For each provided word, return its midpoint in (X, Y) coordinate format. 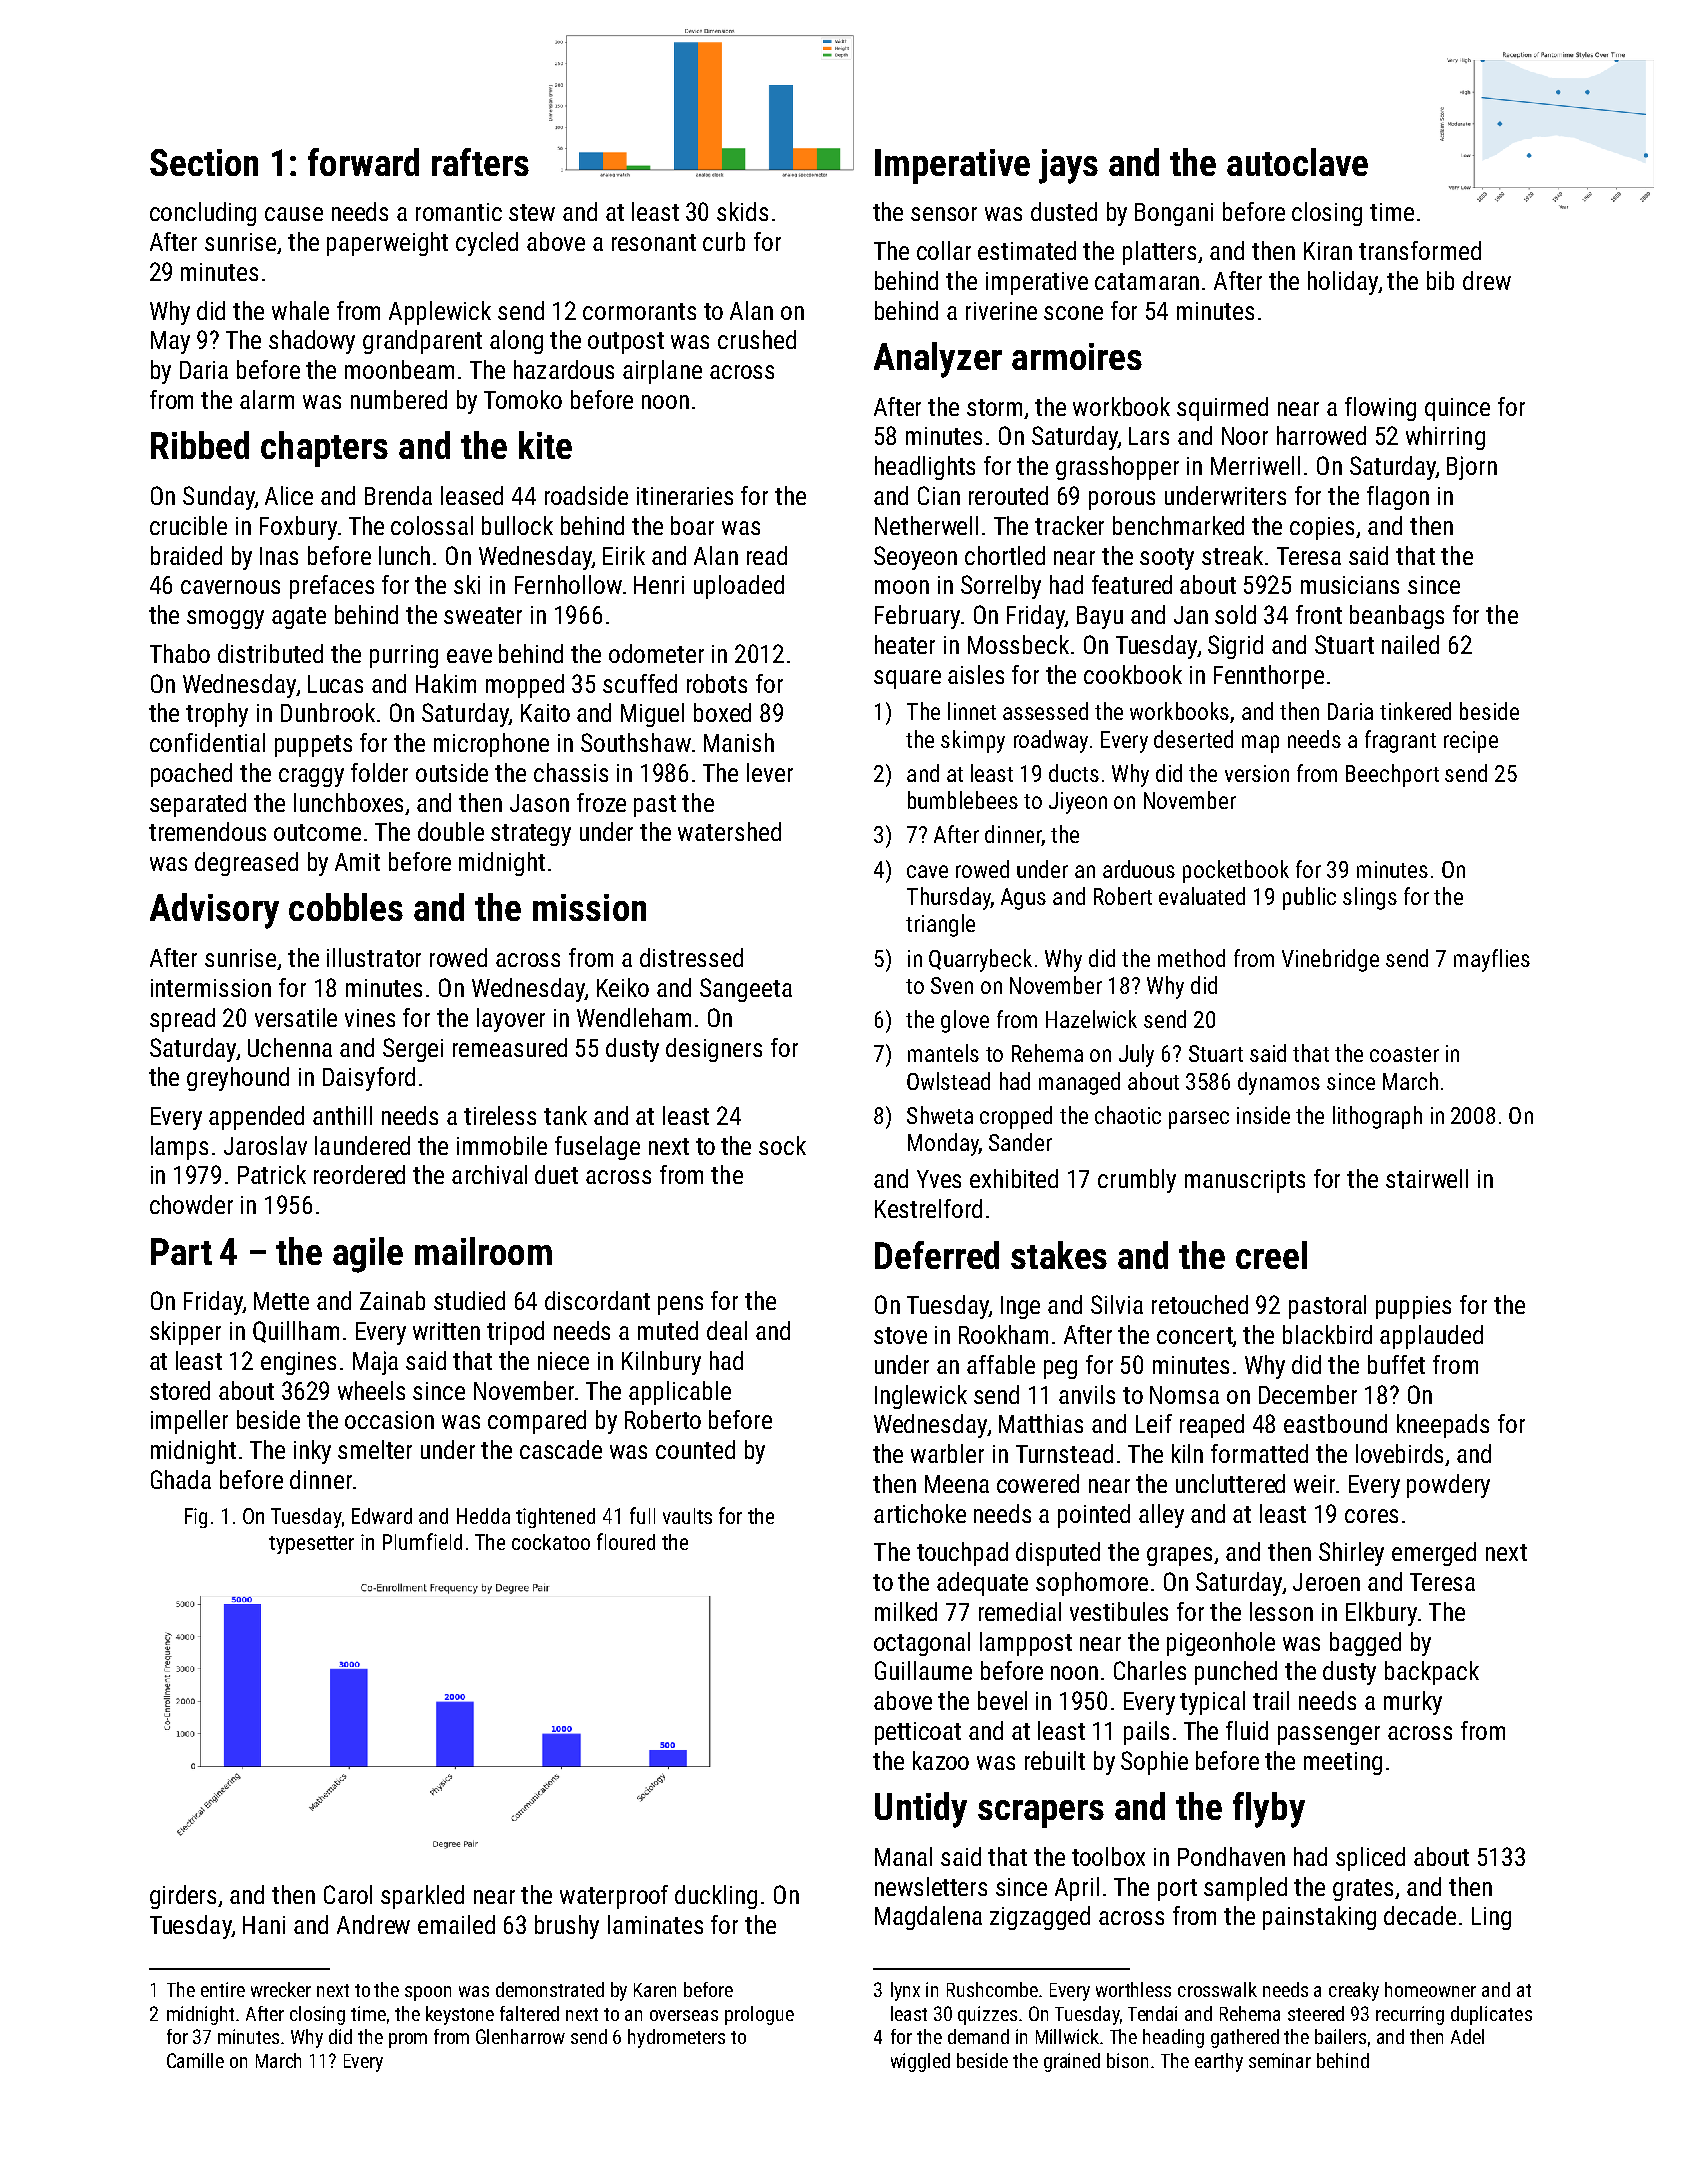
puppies (1413, 1307)
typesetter (311, 1545)
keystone (460, 2015)
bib (1440, 280)
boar (692, 525)
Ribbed (200, 445)
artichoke (920, 1513)
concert (1195, 1337)
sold (1235, 614)
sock (782, 1145)
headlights (925, 468)
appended (256, 1118)
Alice (289, 495)
